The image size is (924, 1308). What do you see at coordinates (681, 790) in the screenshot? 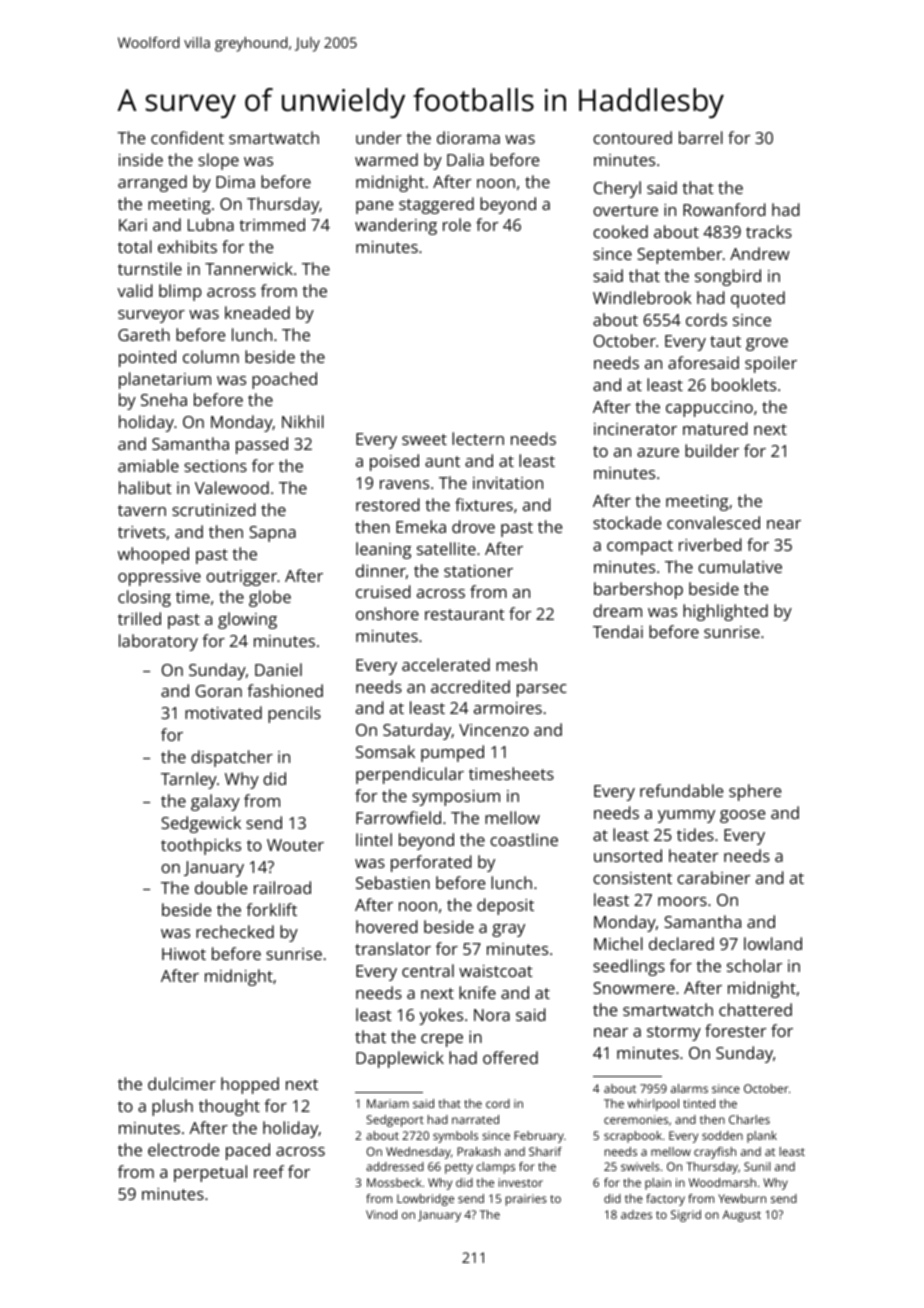
I see `refundable` at bounding box center [681, 790].
